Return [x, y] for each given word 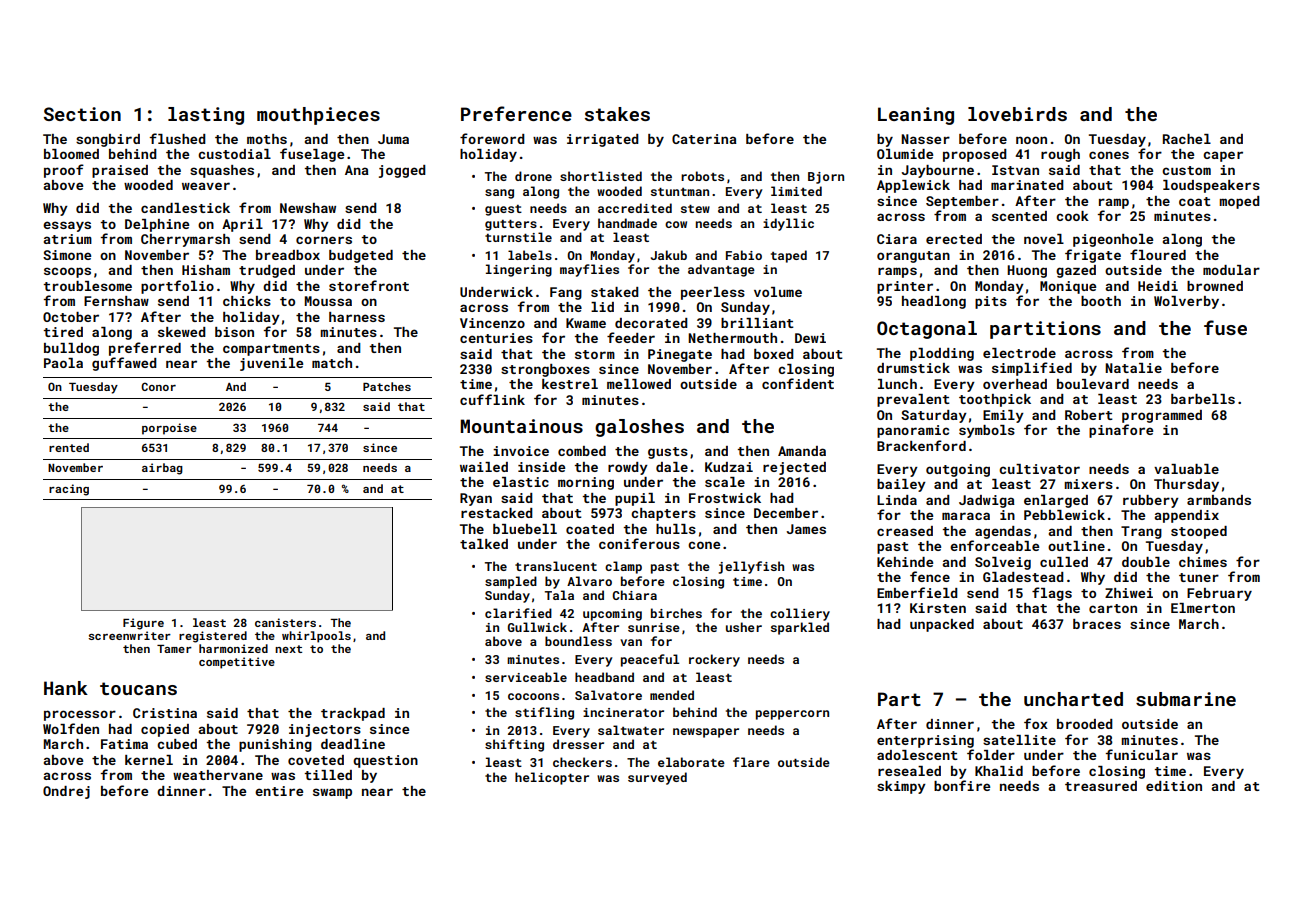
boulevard [1093, 384]
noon [1031, 140]
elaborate [691, 762]
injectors [325, 730]
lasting [206, 116]
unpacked [942, 625]
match [332, 363]
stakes [617, 114]
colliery [800, 614]
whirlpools [316, 637]
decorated [651, 323]
